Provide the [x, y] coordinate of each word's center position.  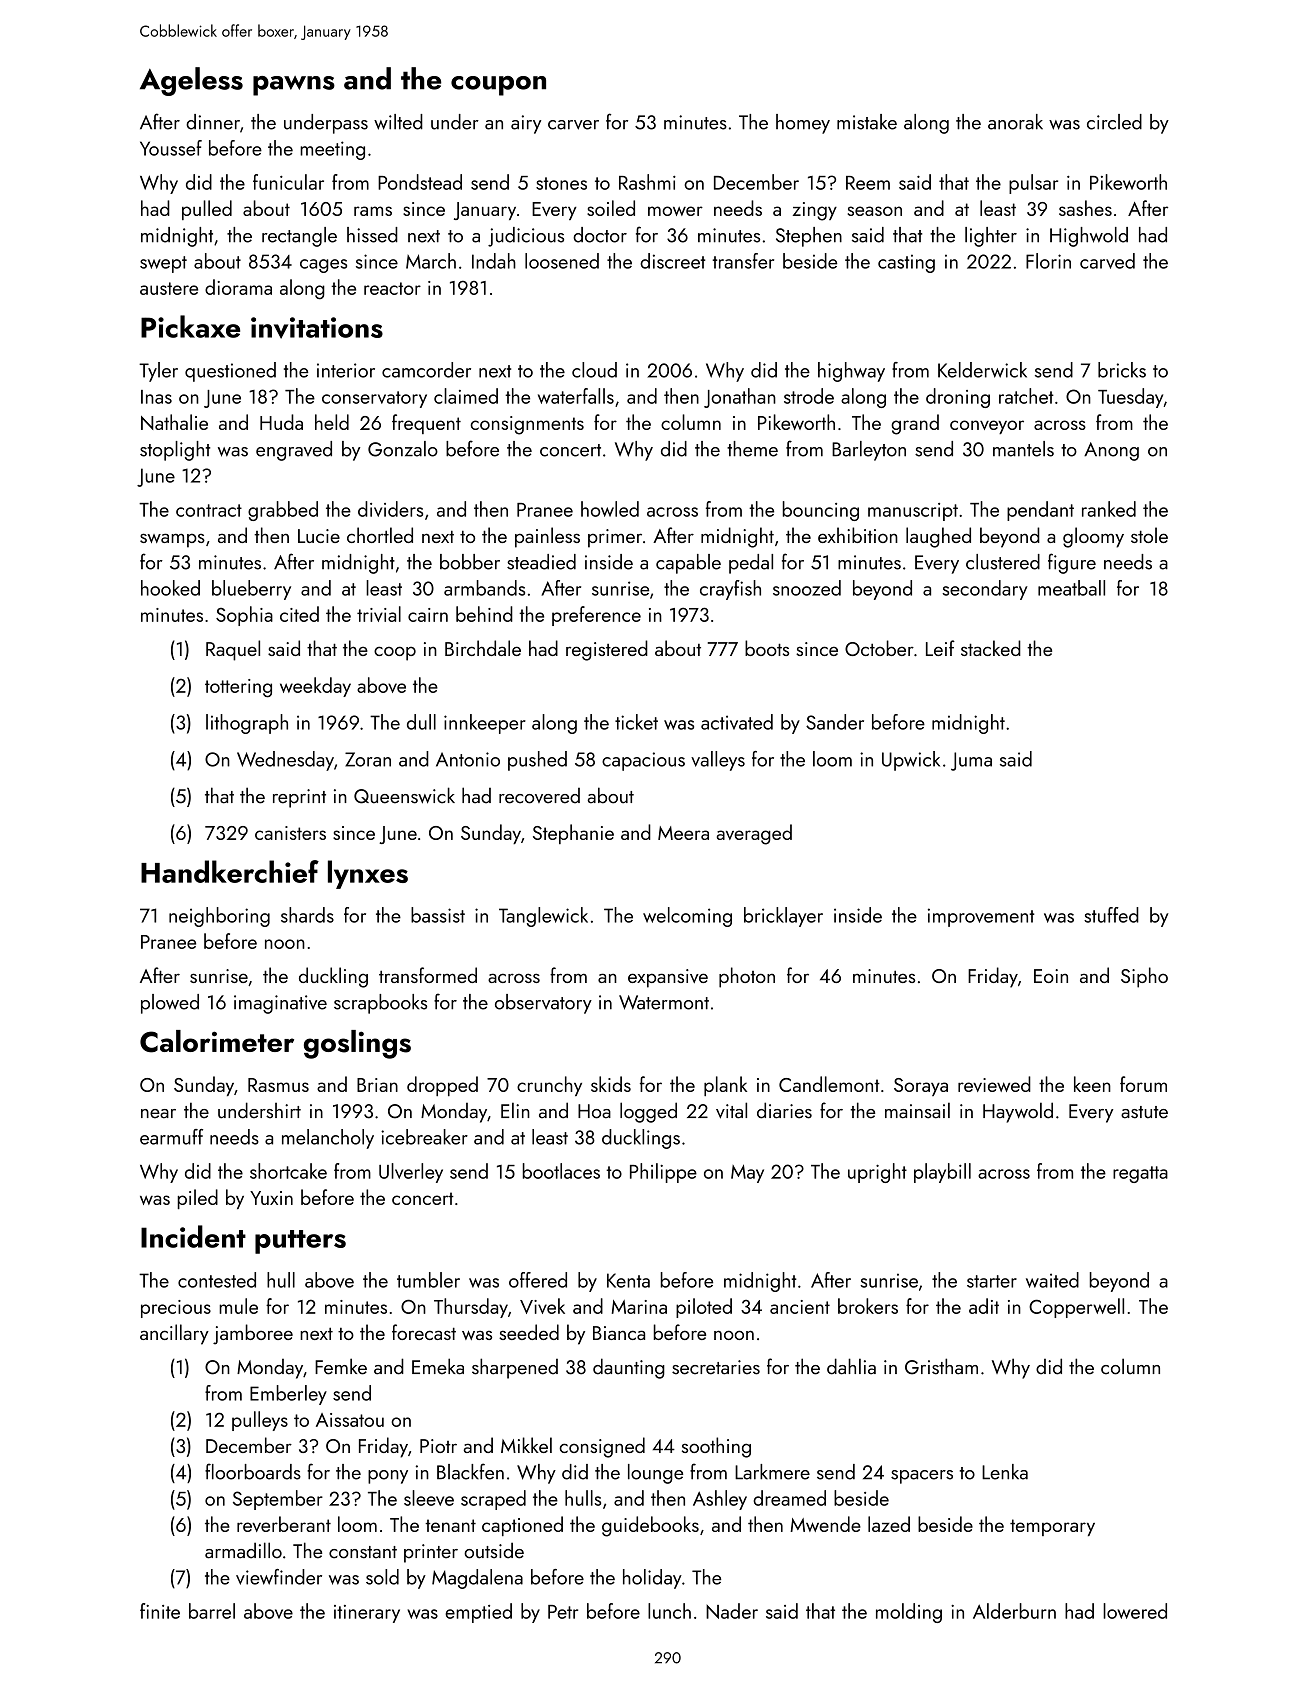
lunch [669, 1611]
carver [573, 125]
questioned [230, 372]
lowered [1135, 1611]
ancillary [174, 1334]
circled [1114, 122]
